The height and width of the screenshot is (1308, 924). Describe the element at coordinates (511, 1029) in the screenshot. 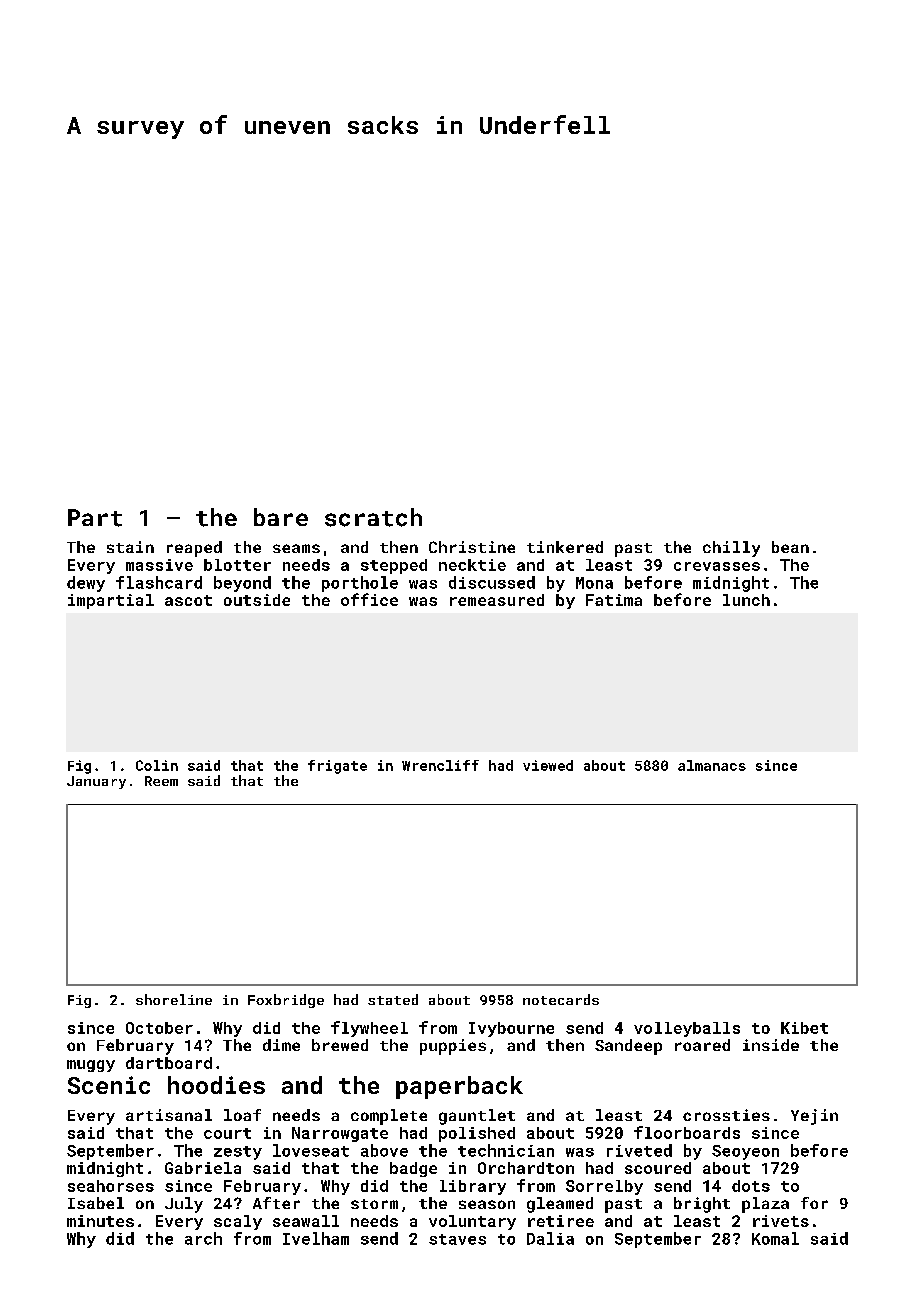

I see `Ivybourne` at that location.
